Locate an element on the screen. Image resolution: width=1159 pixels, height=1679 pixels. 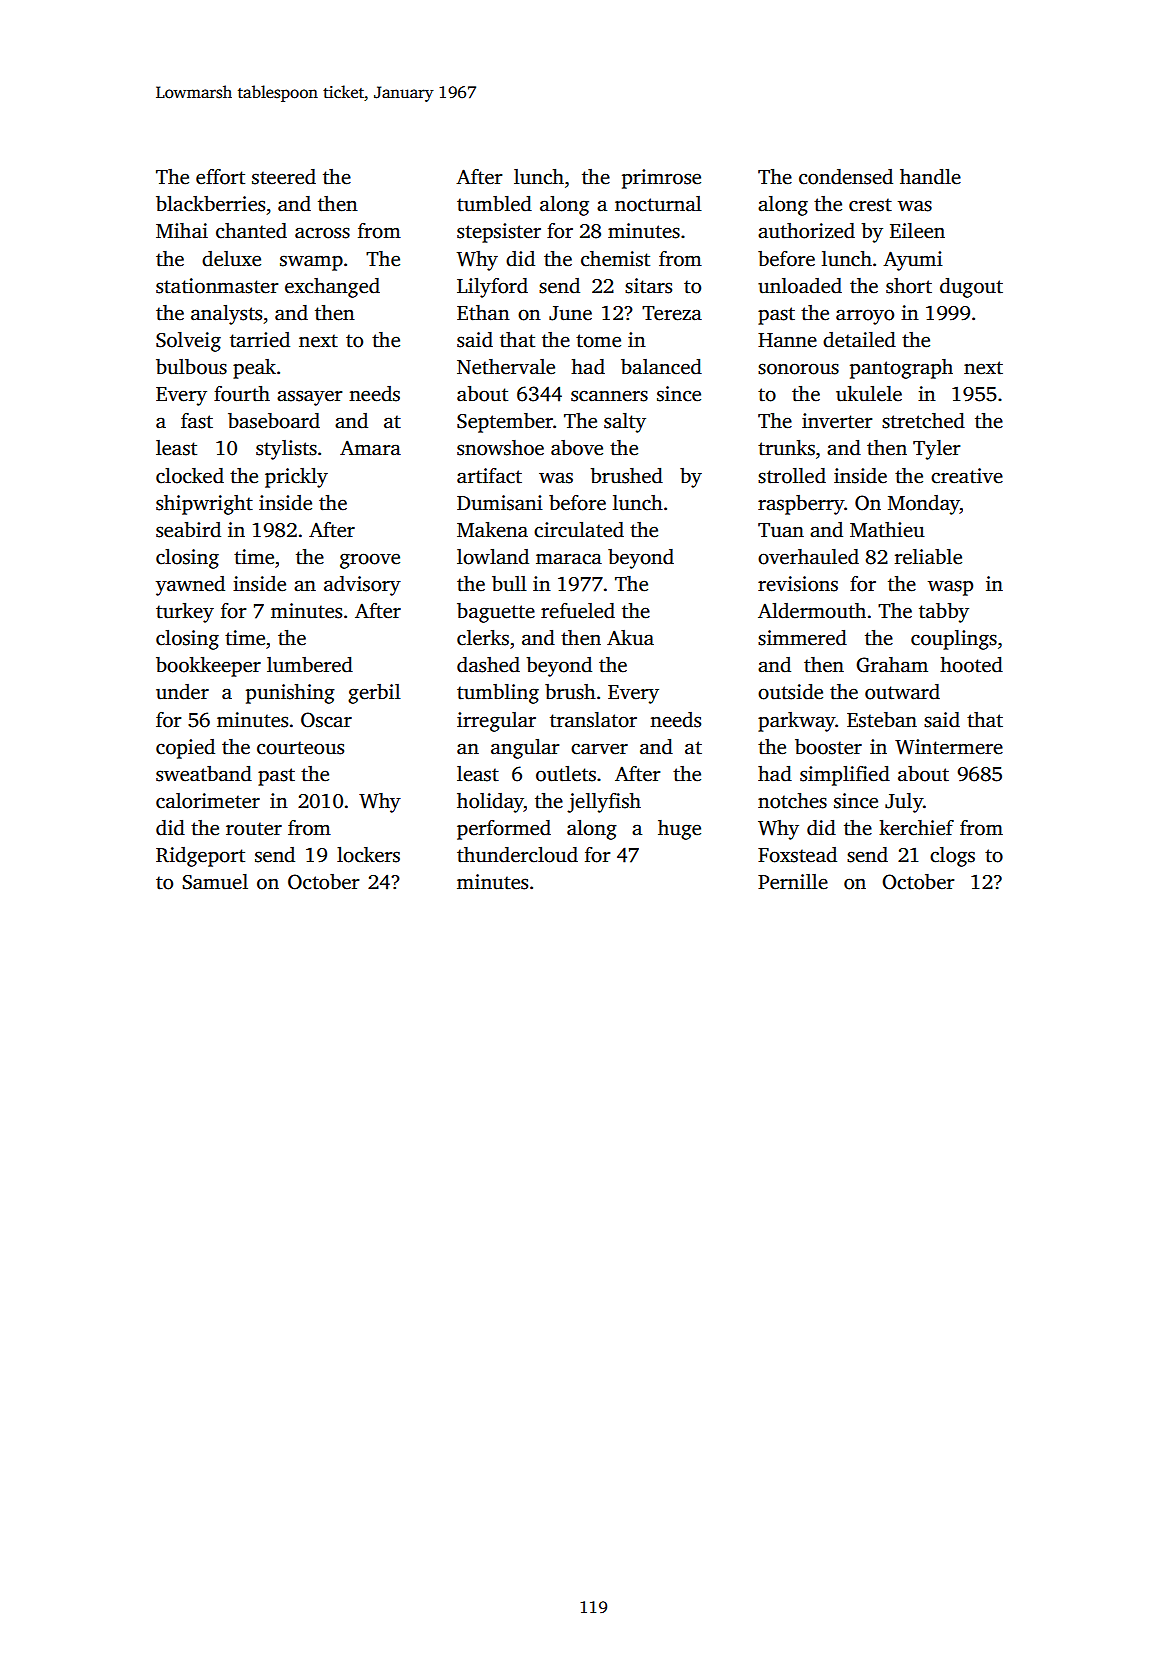
unloaded is located at coordinates (800, 286).
